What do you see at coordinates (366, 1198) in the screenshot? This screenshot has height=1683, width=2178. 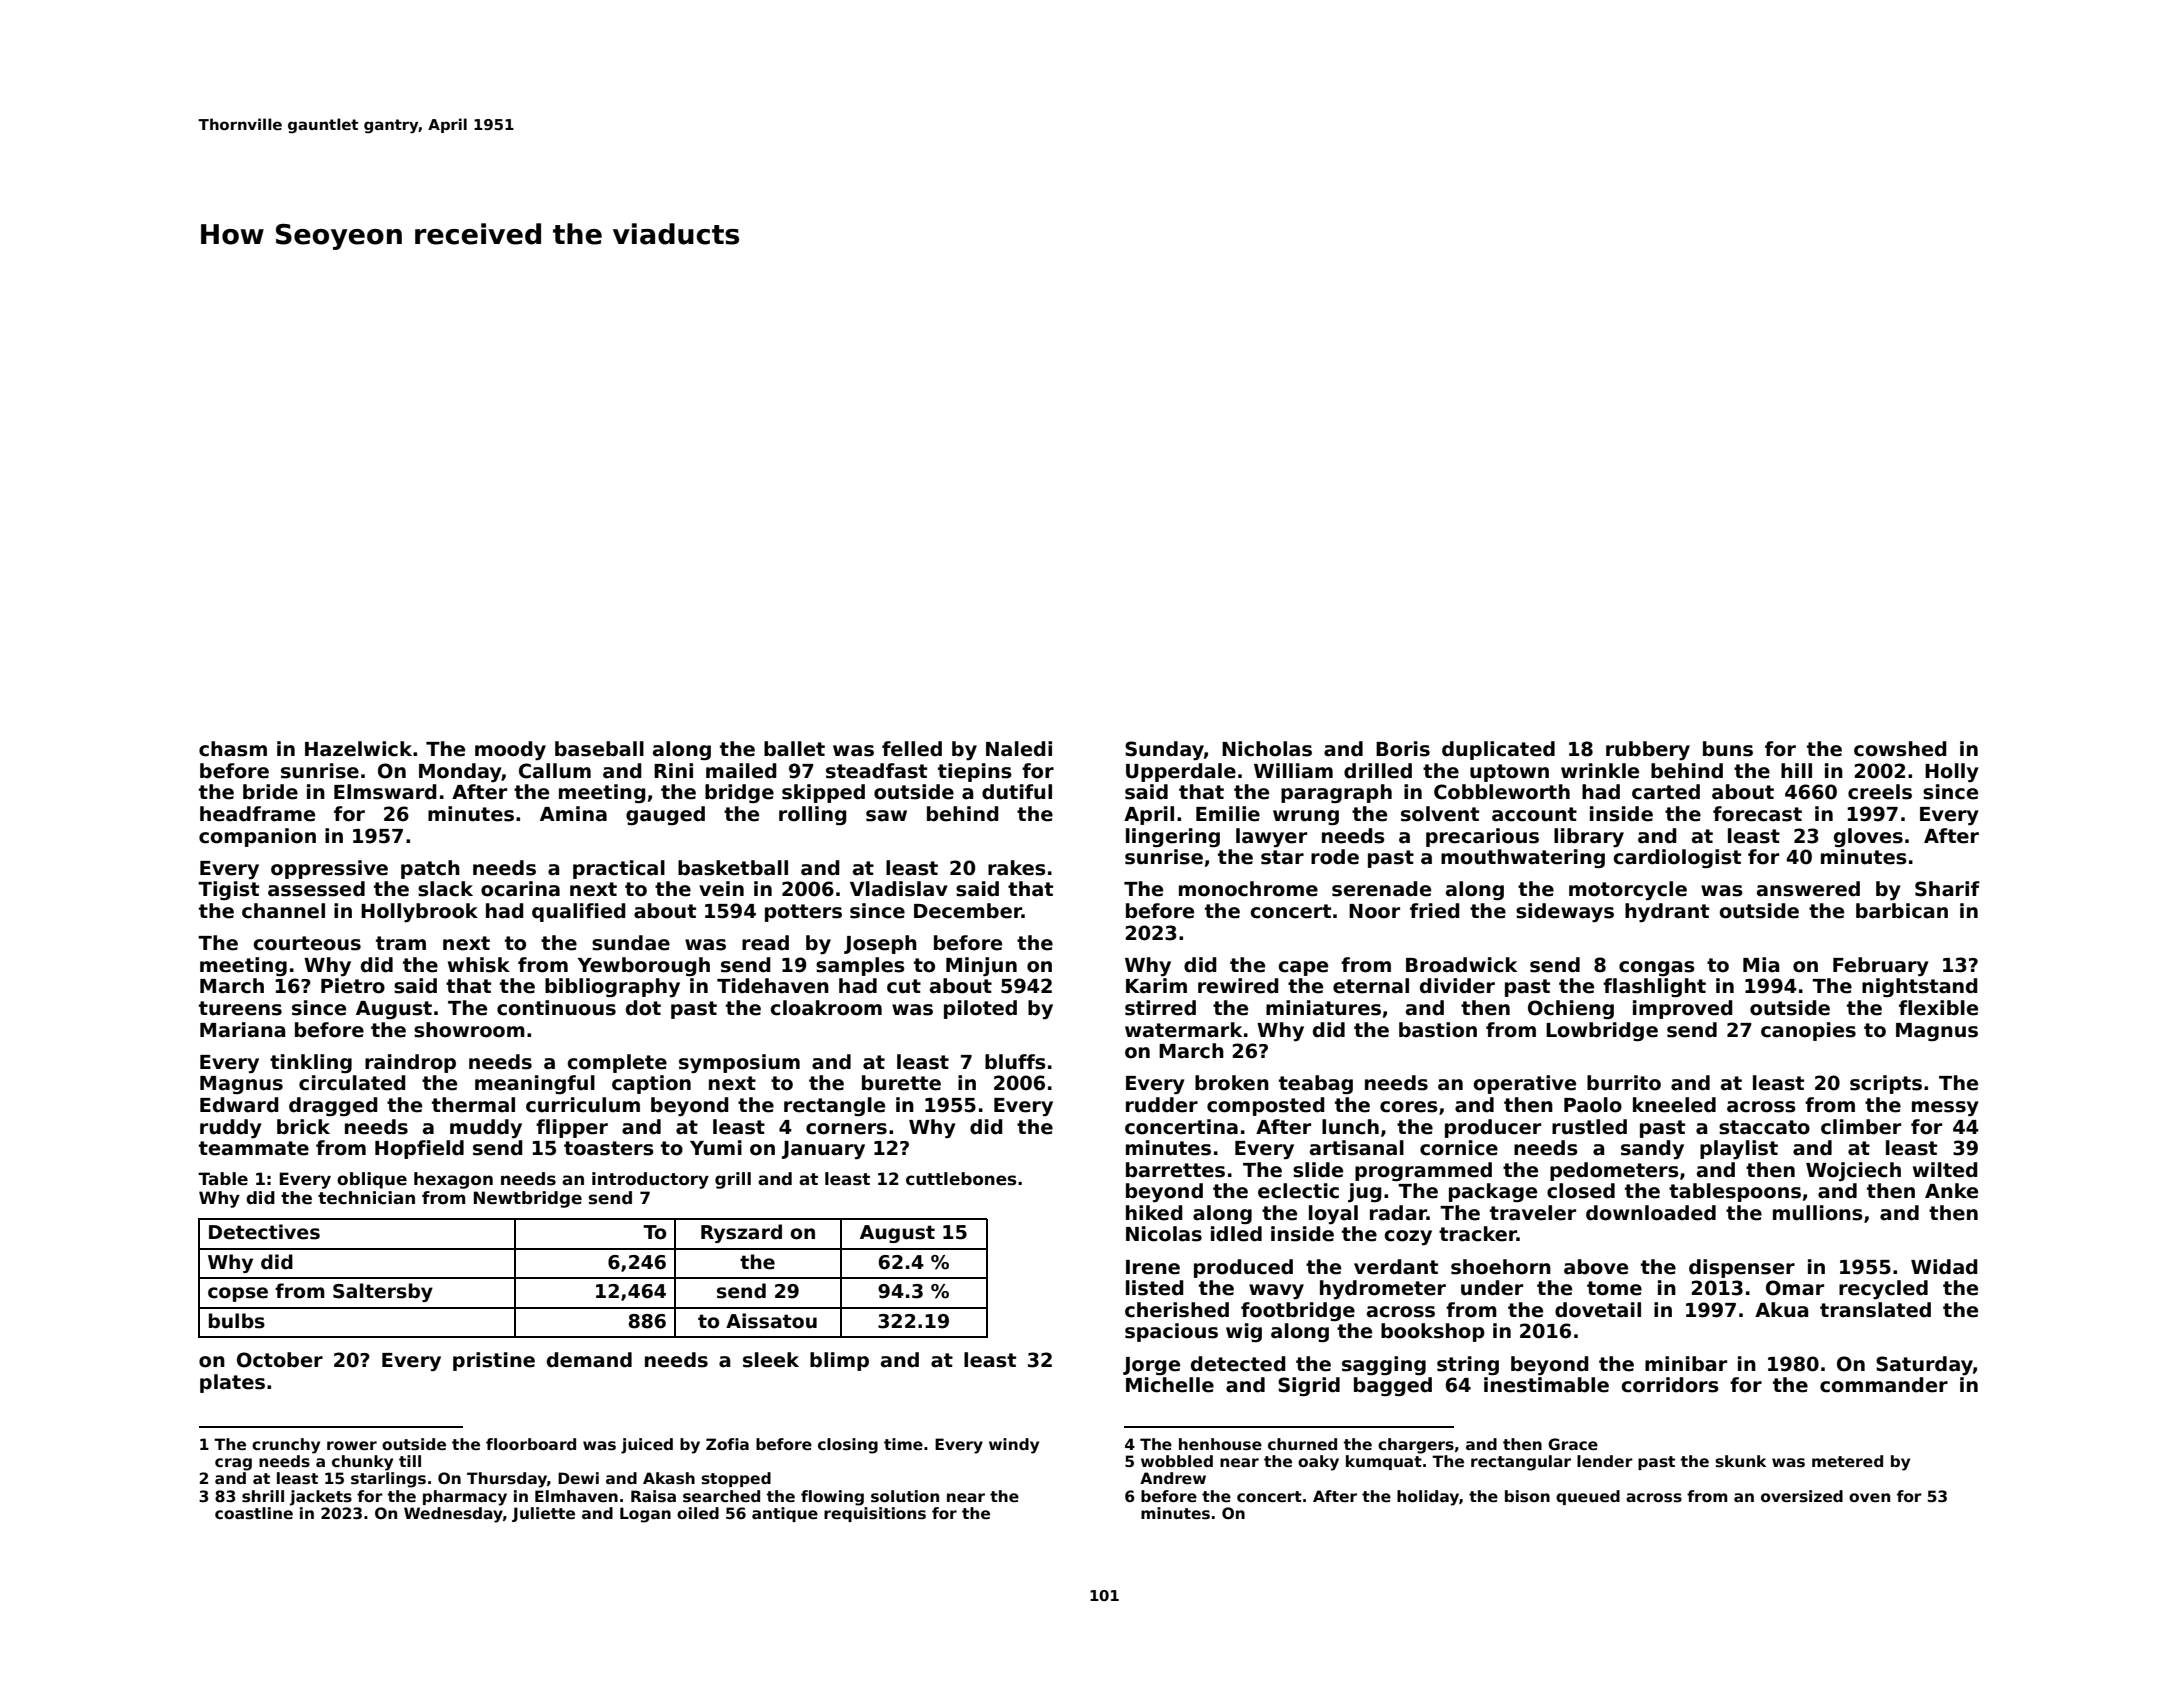 I see `technician` at bounding box center [366, 1198].
